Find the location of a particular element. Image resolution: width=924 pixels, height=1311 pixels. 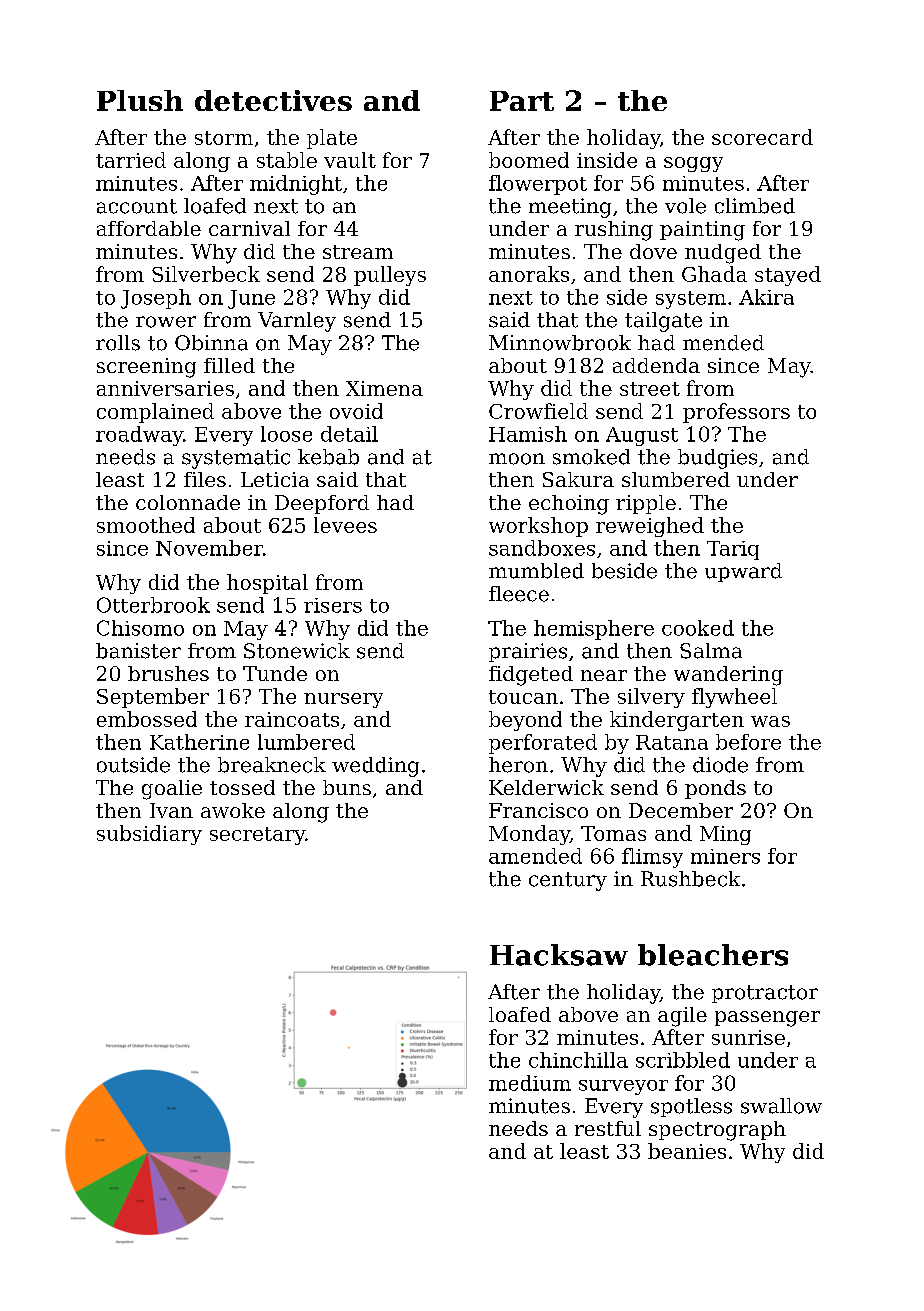

embossed is located at coordinates (147, 719).
